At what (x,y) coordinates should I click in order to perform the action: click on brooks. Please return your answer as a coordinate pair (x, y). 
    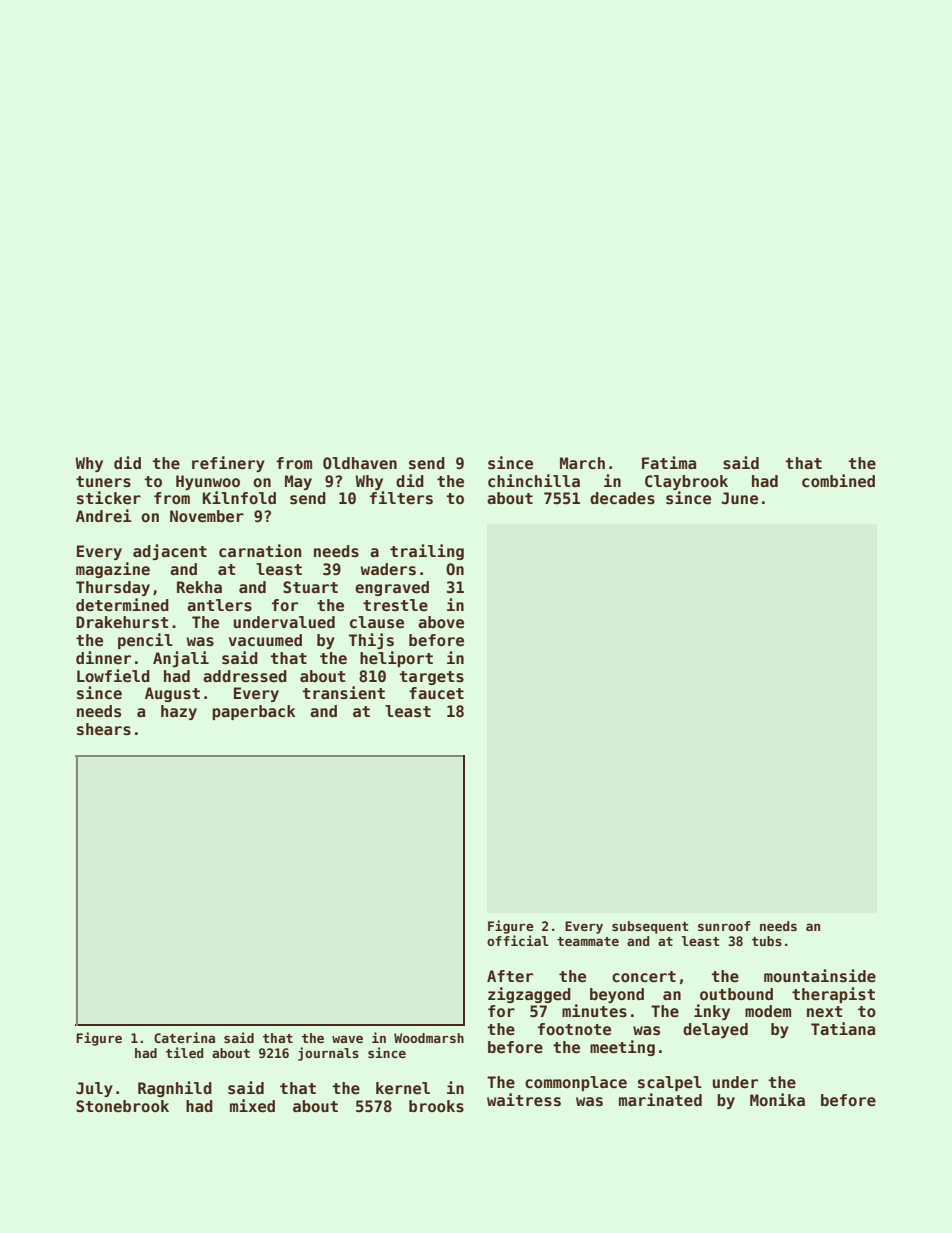
    Looking at the image, I should click on (436, 1106).
